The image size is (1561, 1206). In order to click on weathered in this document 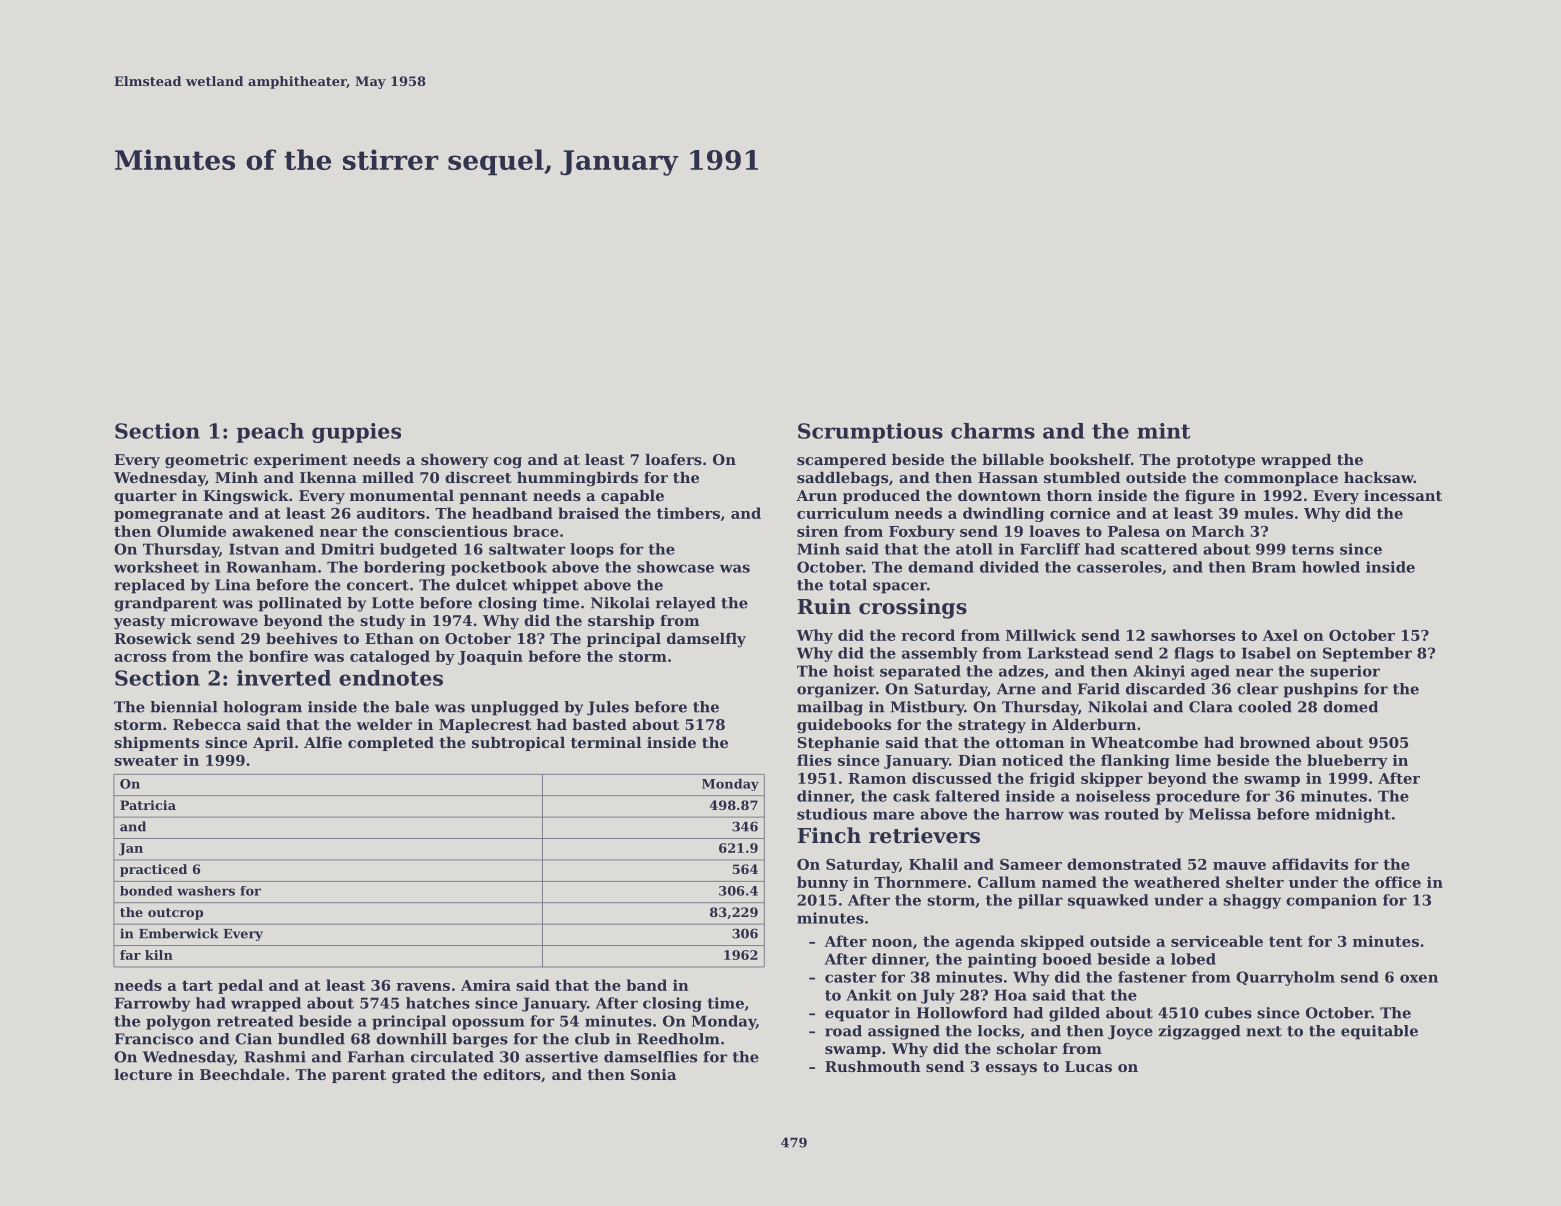, I will do `click(1177, 882)`.
